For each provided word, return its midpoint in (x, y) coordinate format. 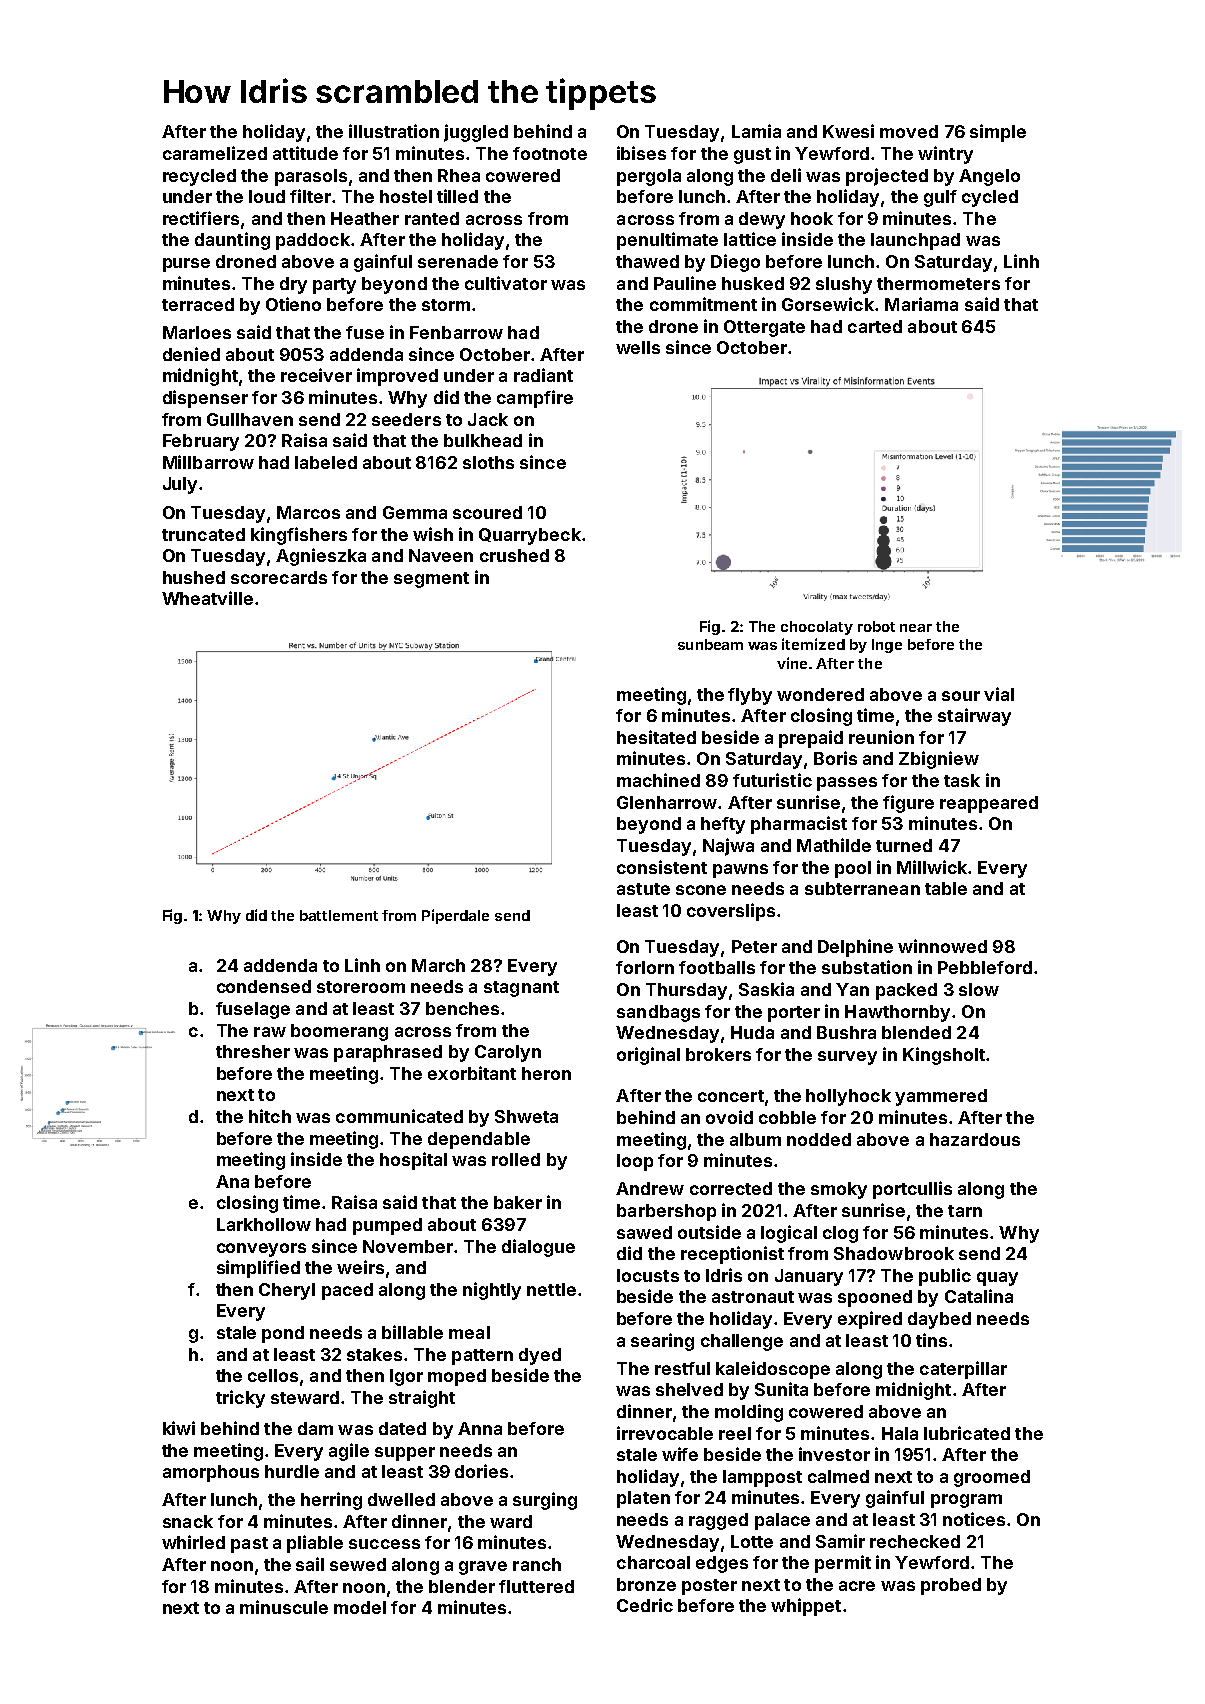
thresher (253, 1051)
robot (876, 626)
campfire (535, 399)
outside (709, 1232)
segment (431, 580)
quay (997, 1279)
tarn (965, 1211)
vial (999, 694)
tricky (240, 1399)
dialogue (538, 1248)
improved (397, 377)
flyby (750, 696)
